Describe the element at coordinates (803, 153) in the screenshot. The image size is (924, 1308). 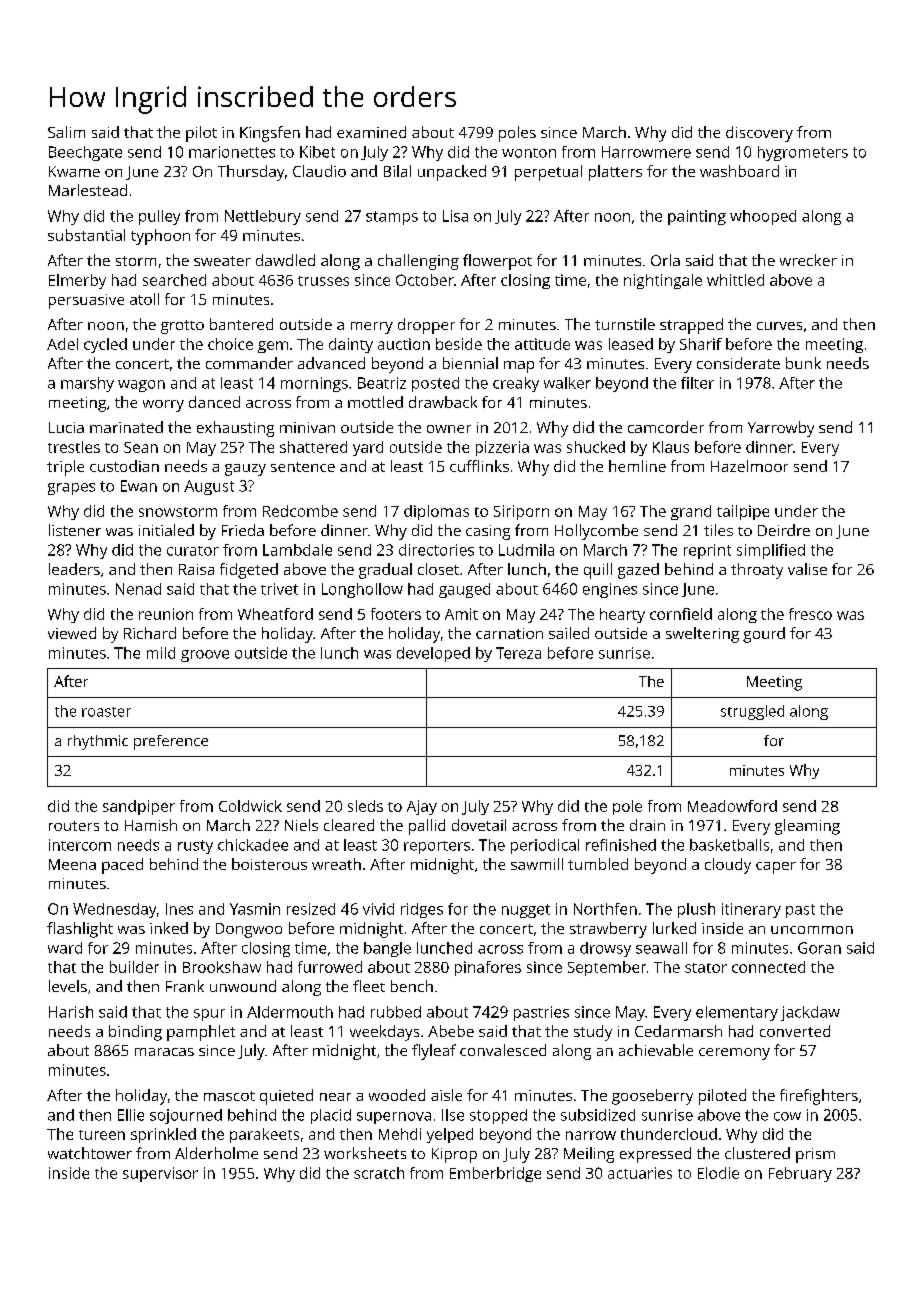
I see `hygrometers` at that location.
